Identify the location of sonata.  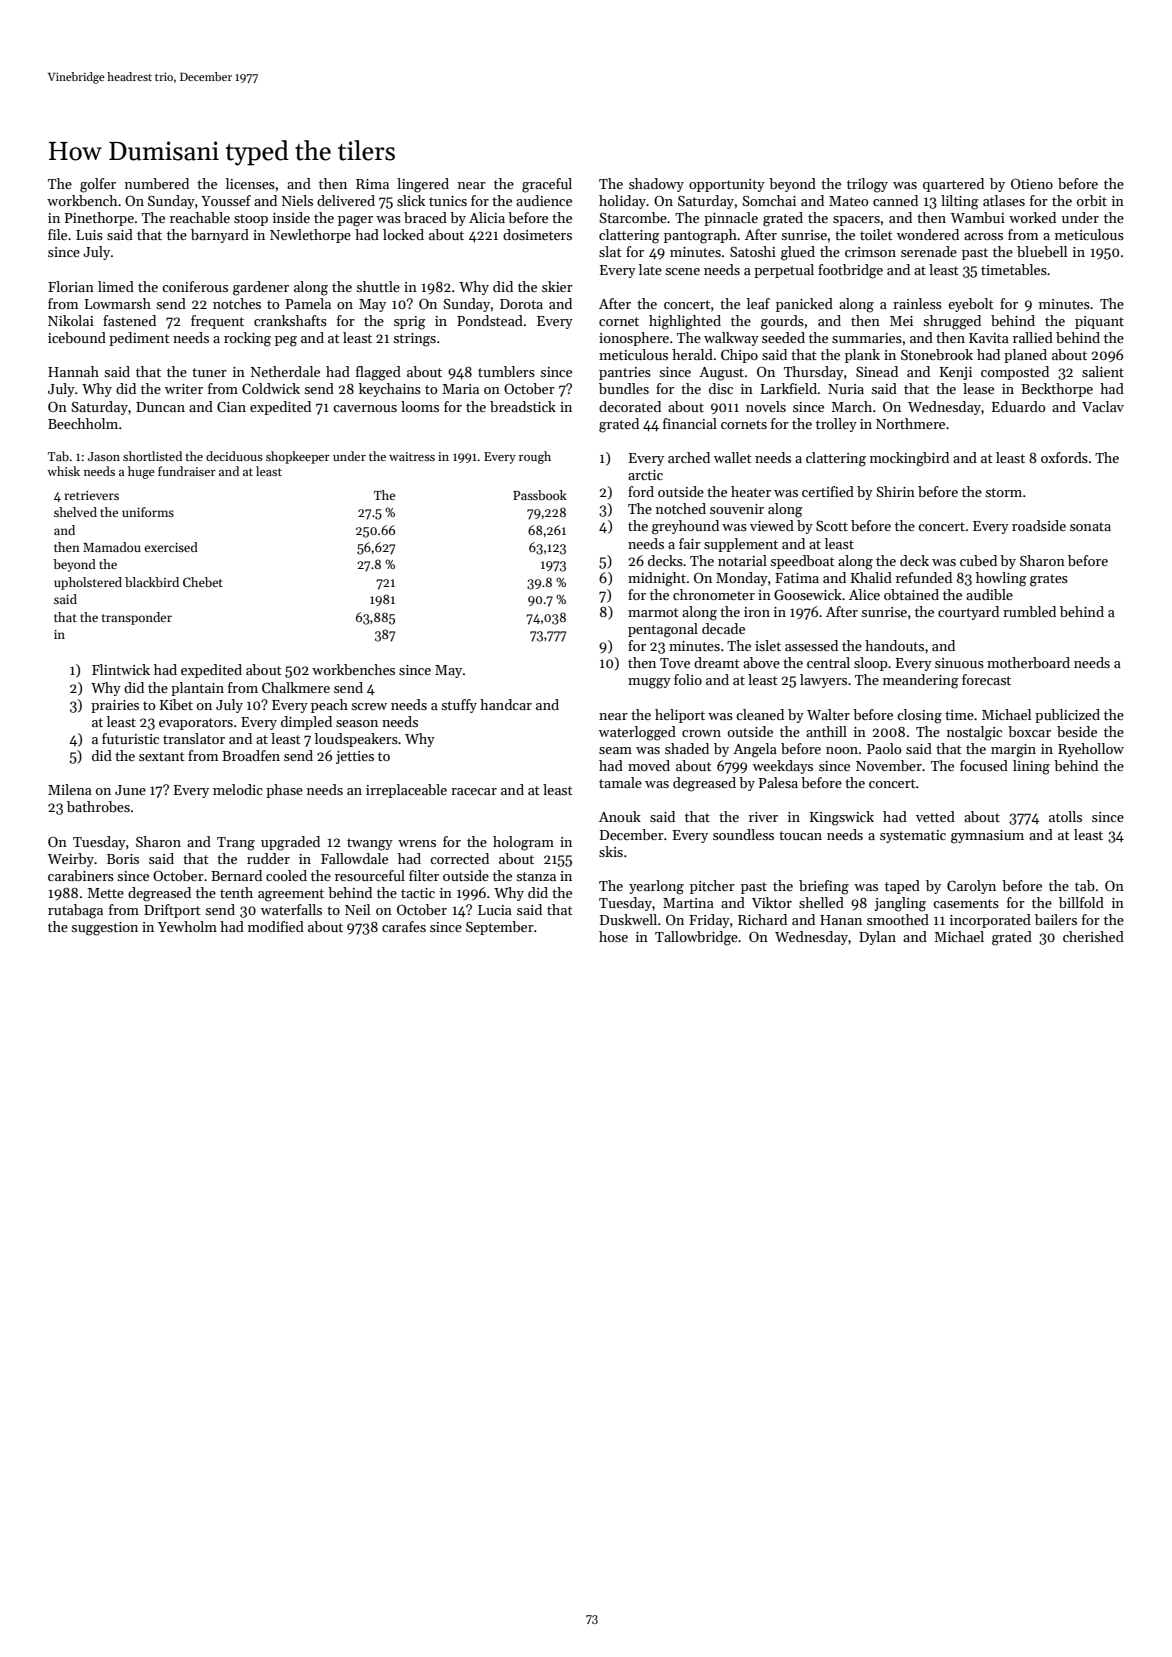
(1090, 526).
